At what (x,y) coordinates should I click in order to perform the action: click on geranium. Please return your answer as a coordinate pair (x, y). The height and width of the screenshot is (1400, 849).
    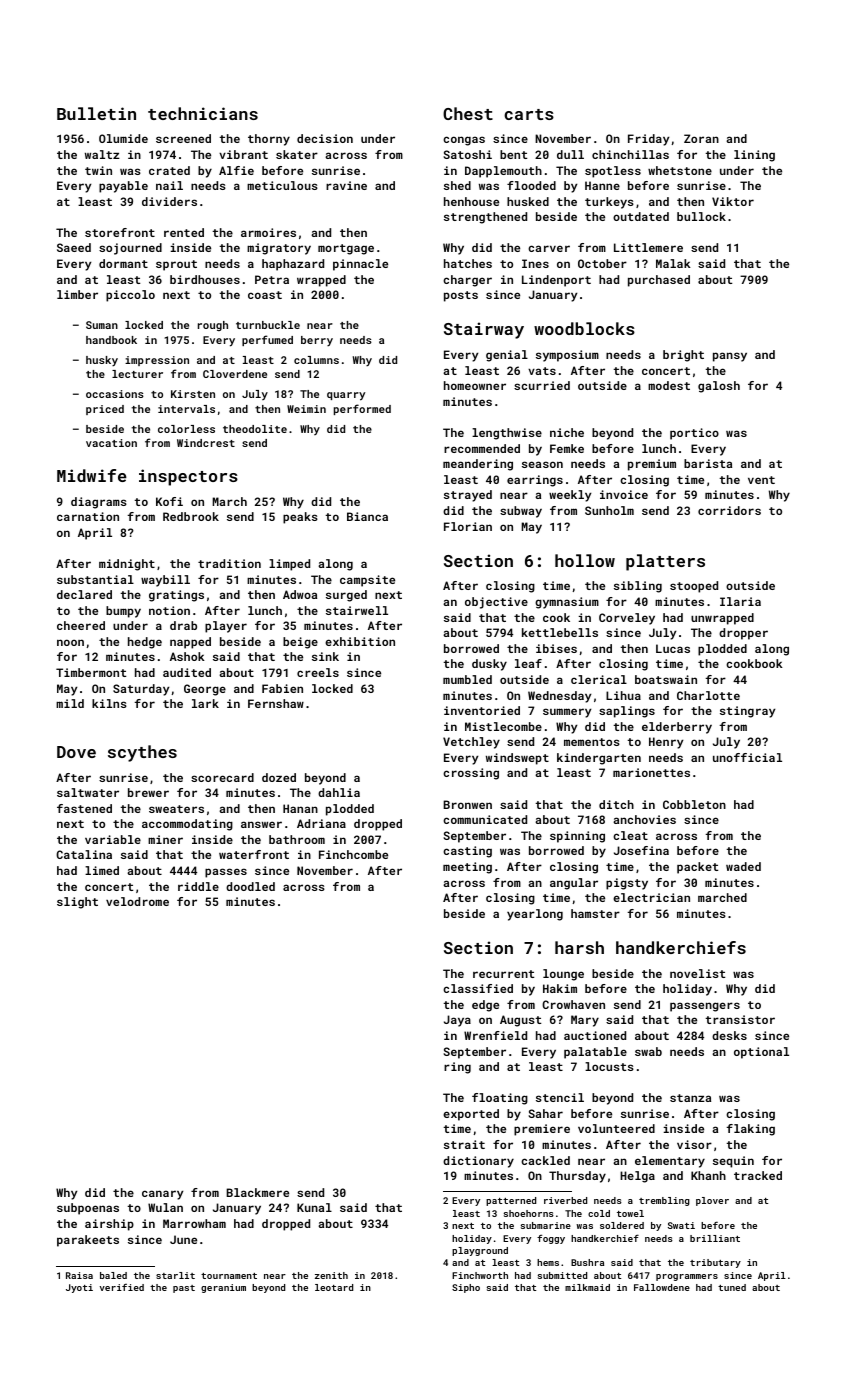
    Looking at the image, I should click on (223, 1288).
